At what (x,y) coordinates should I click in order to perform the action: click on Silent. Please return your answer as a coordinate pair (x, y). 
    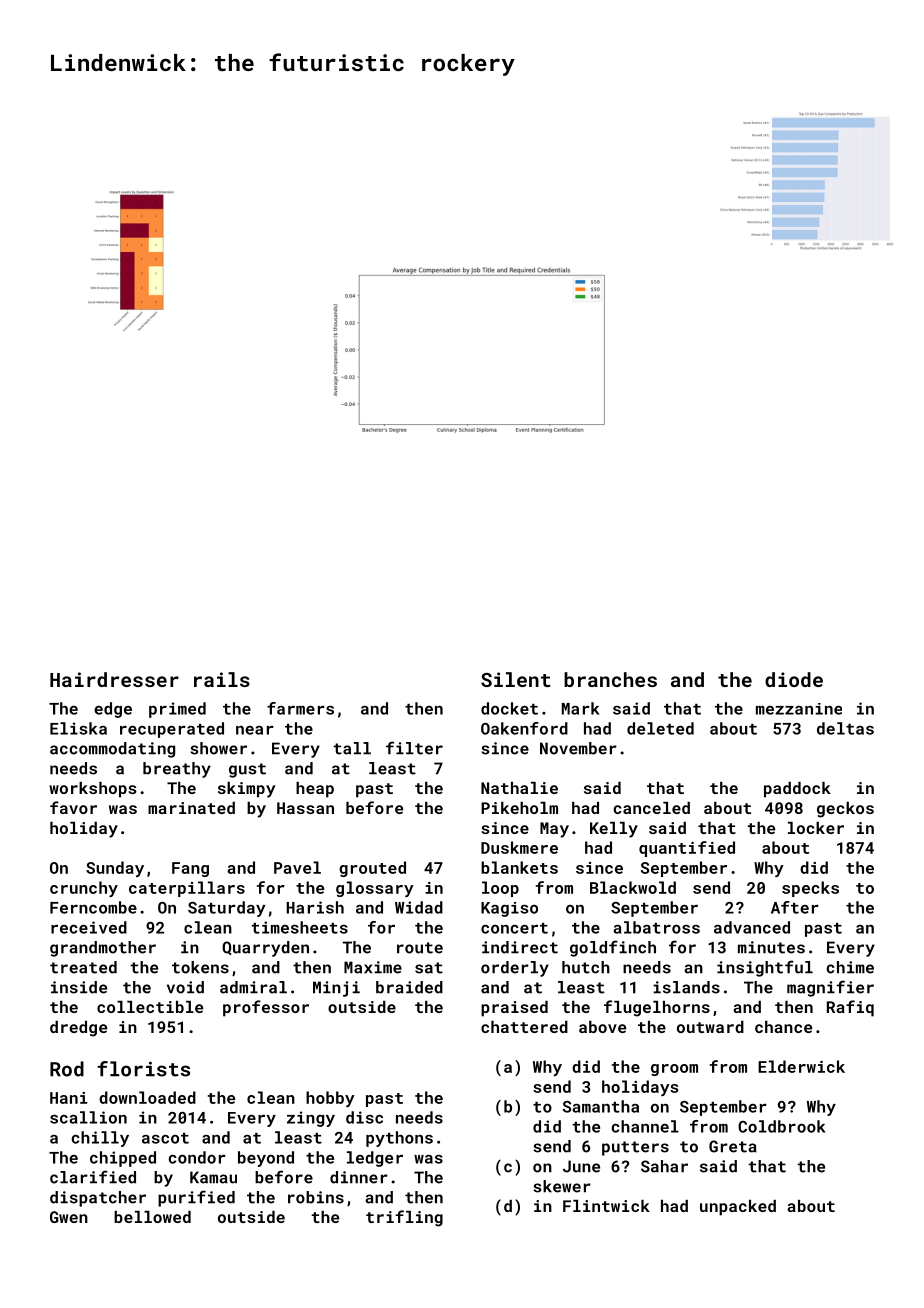
    Looking at the image, I should click on (515, 679).
